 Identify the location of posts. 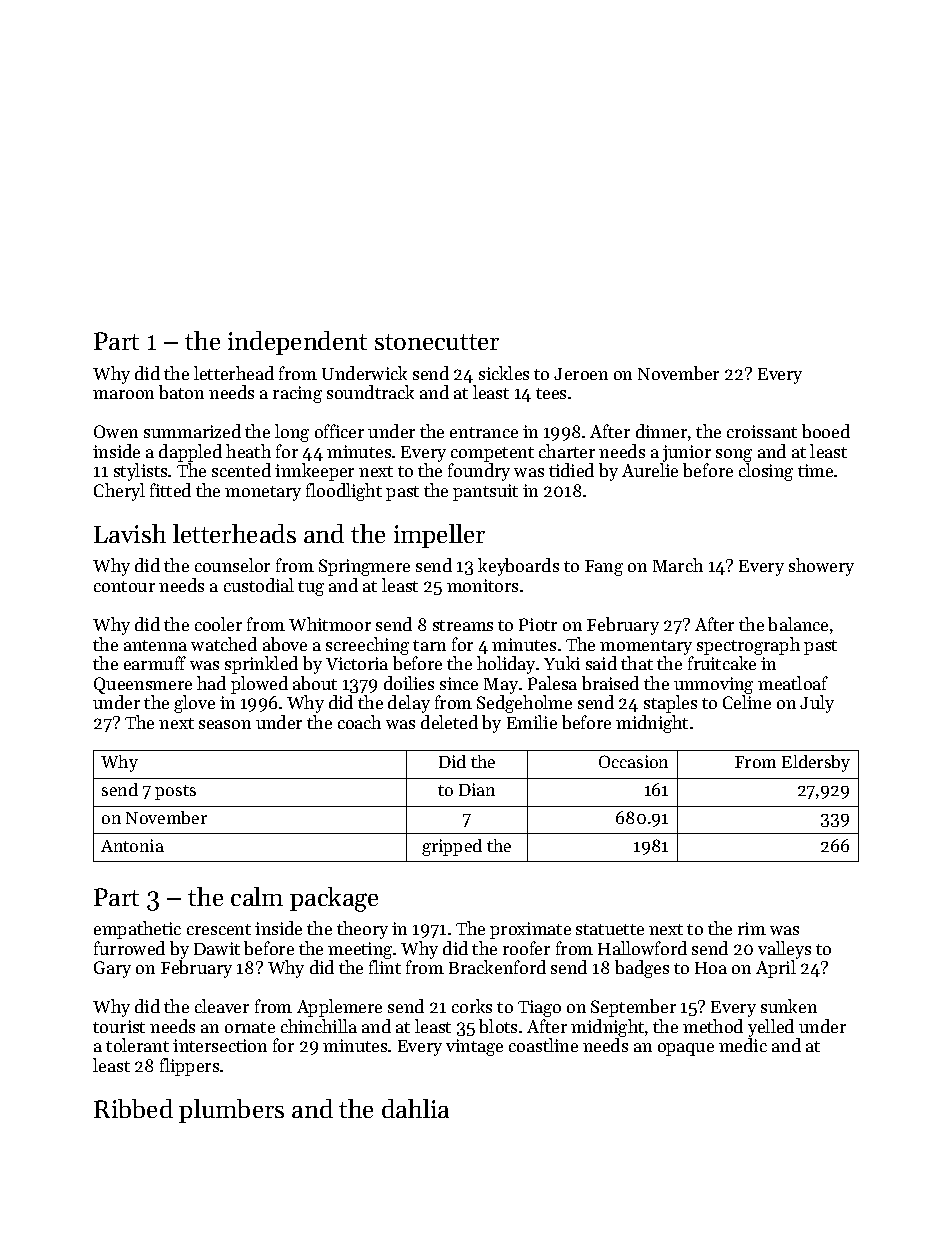
(175, 792).
